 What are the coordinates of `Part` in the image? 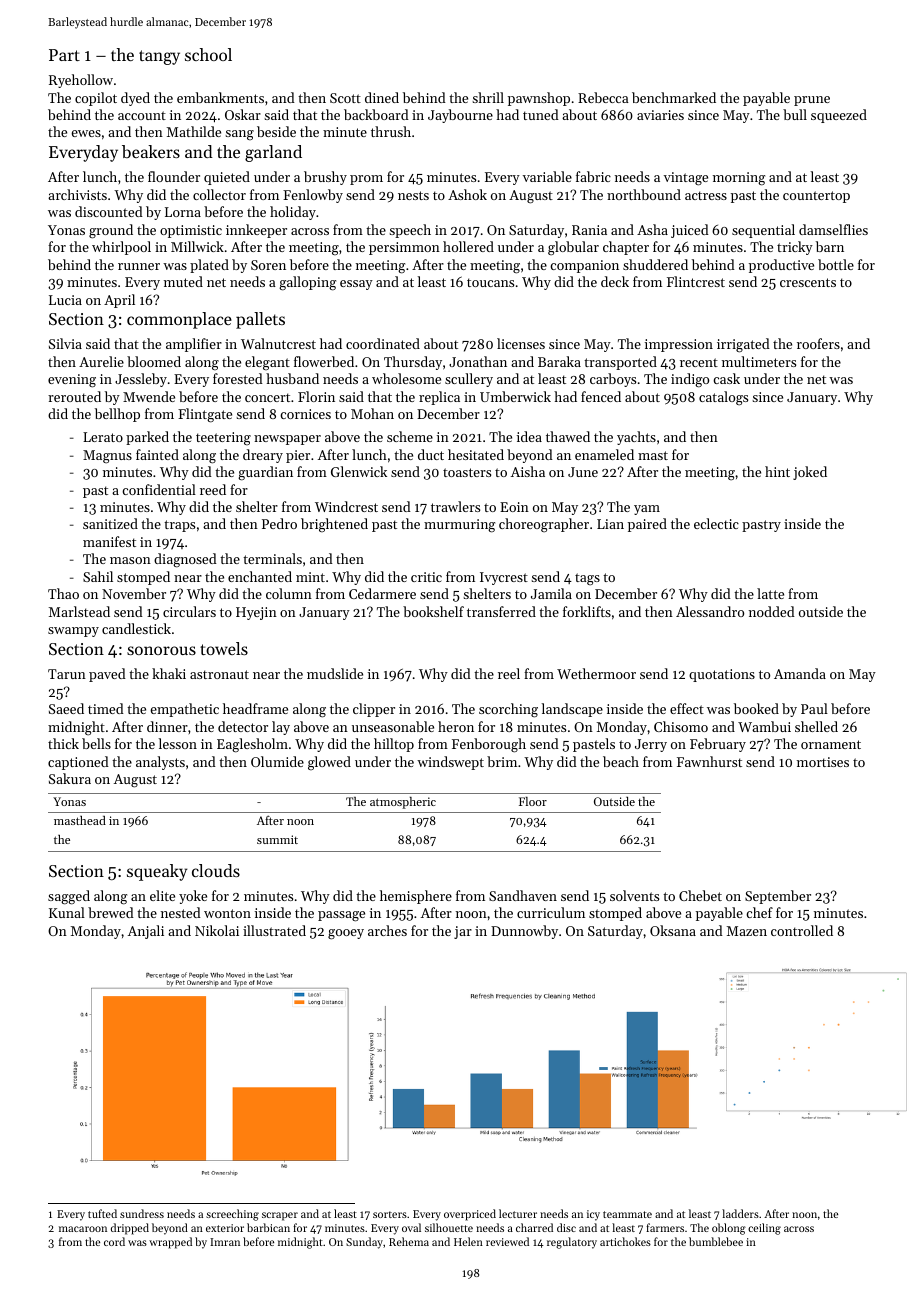 It's located at (64, 55).
